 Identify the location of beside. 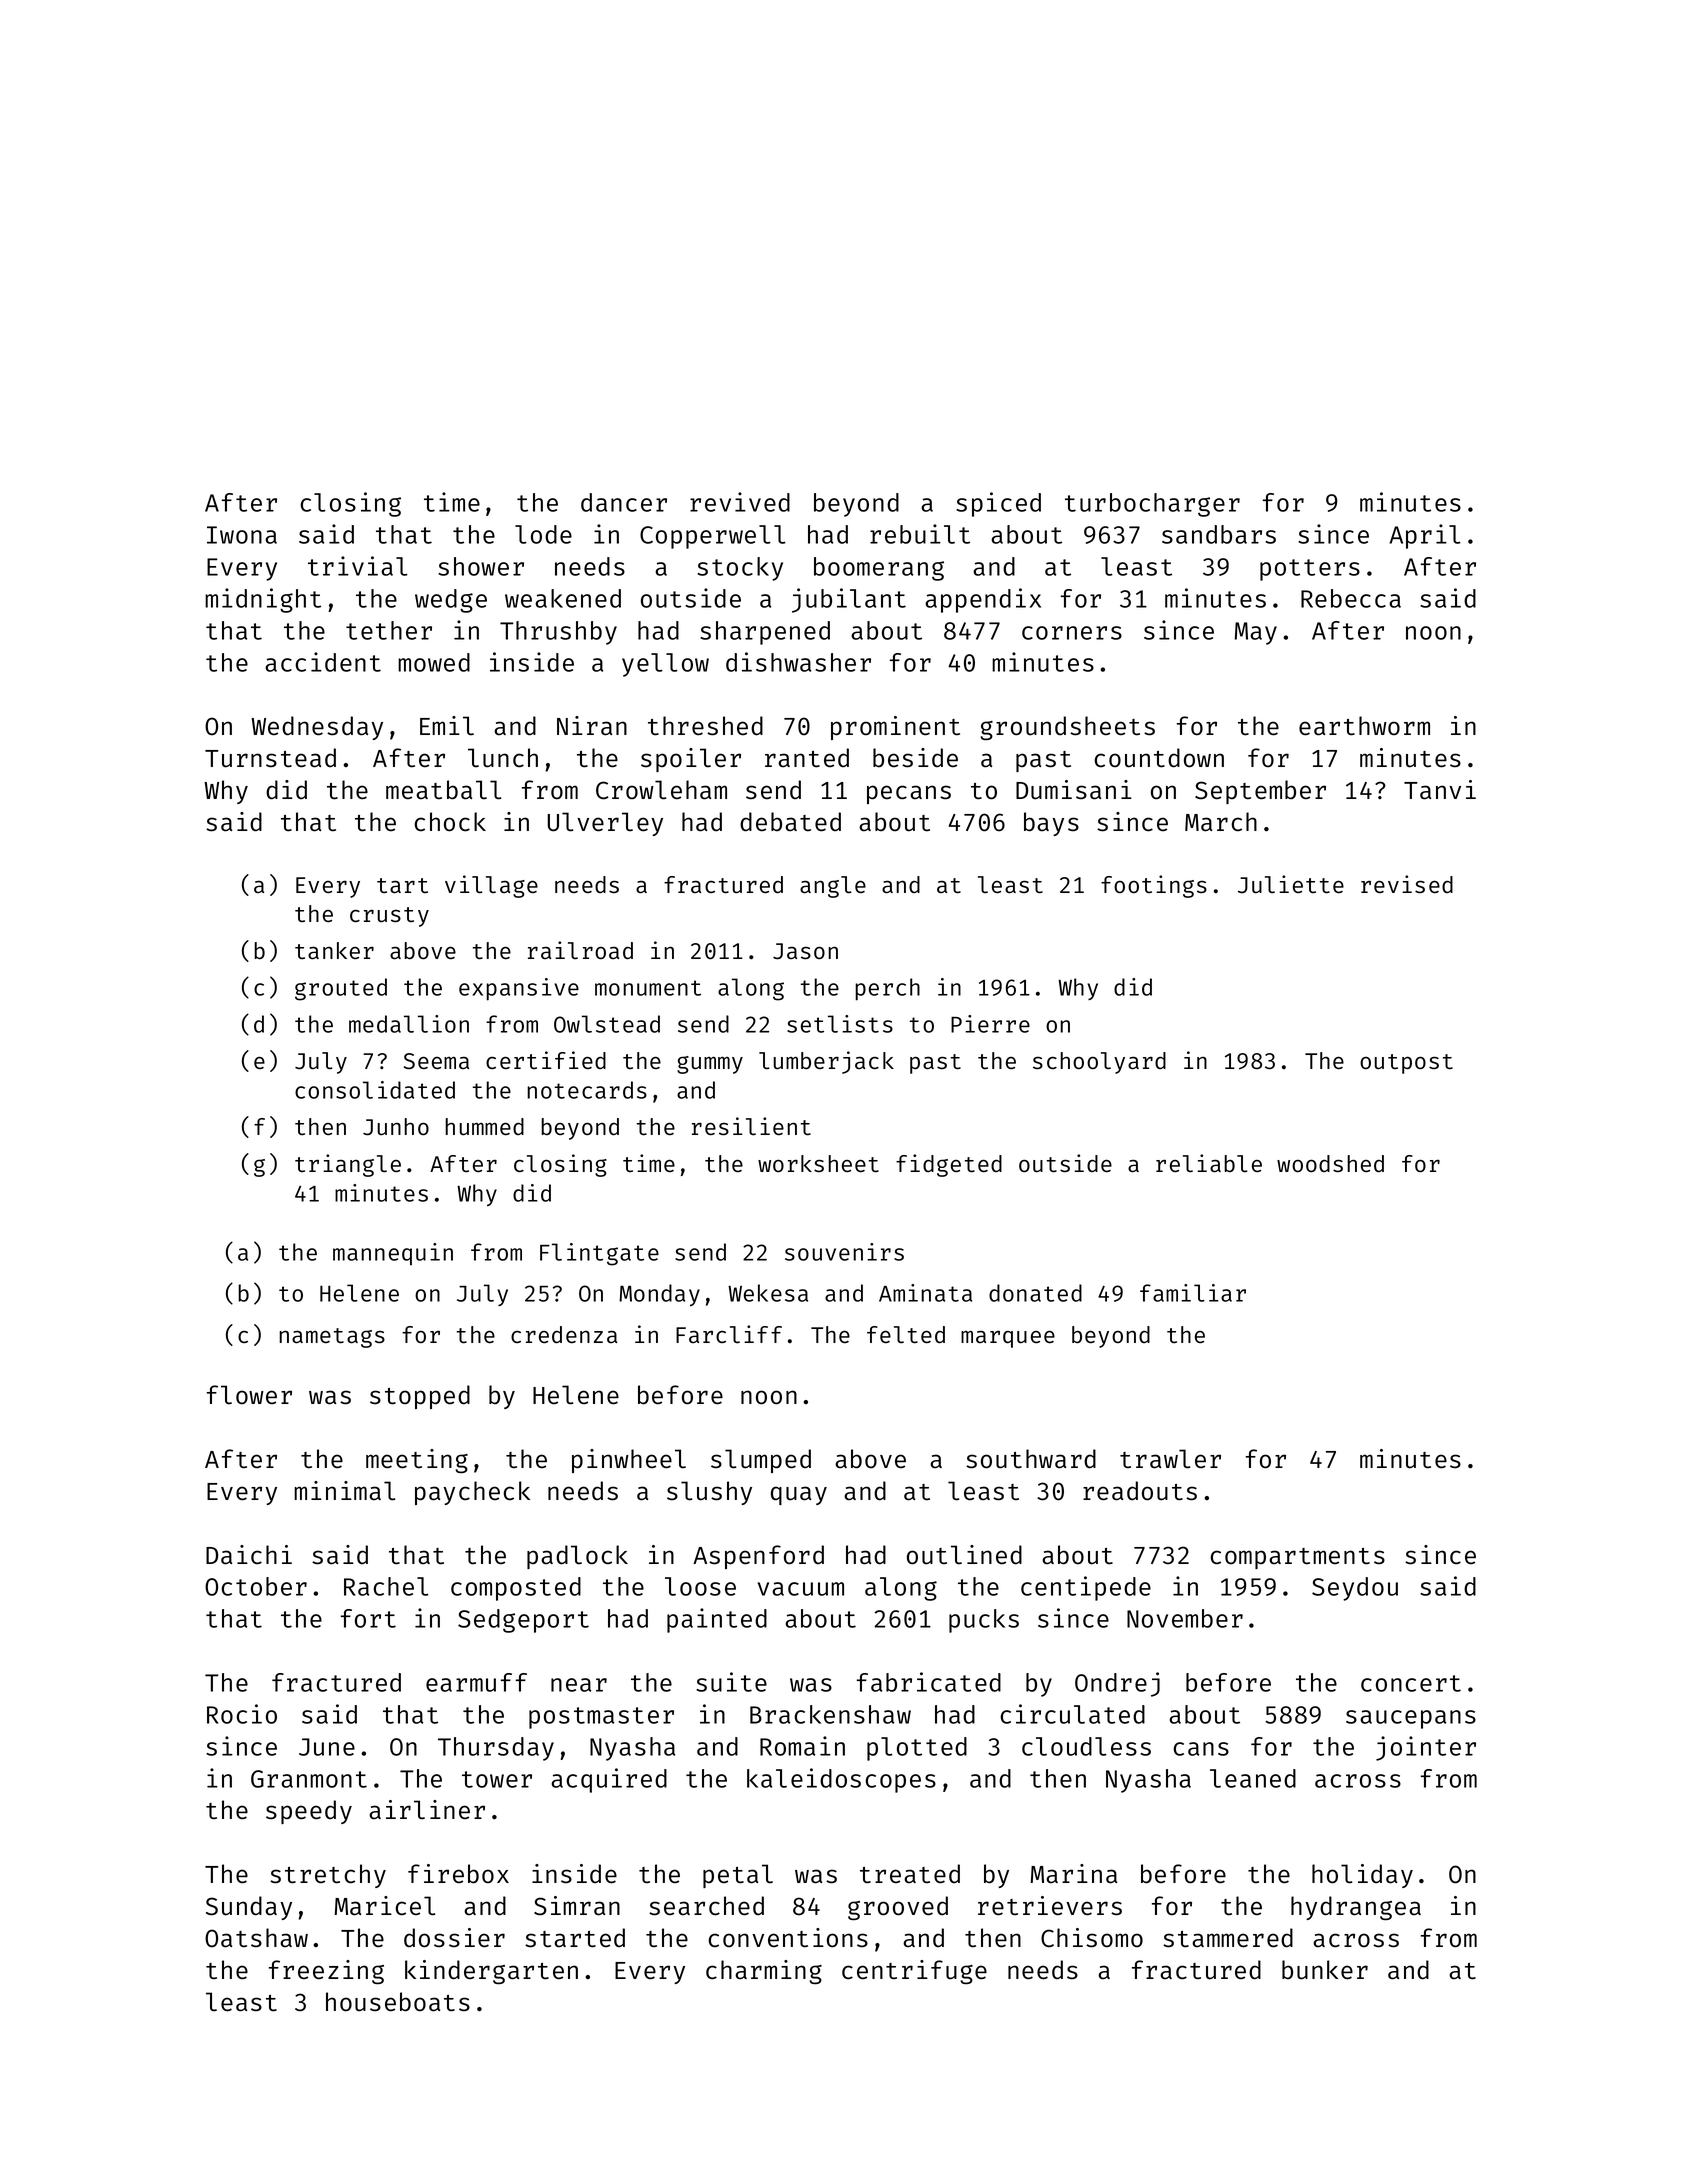
(915, 758).
